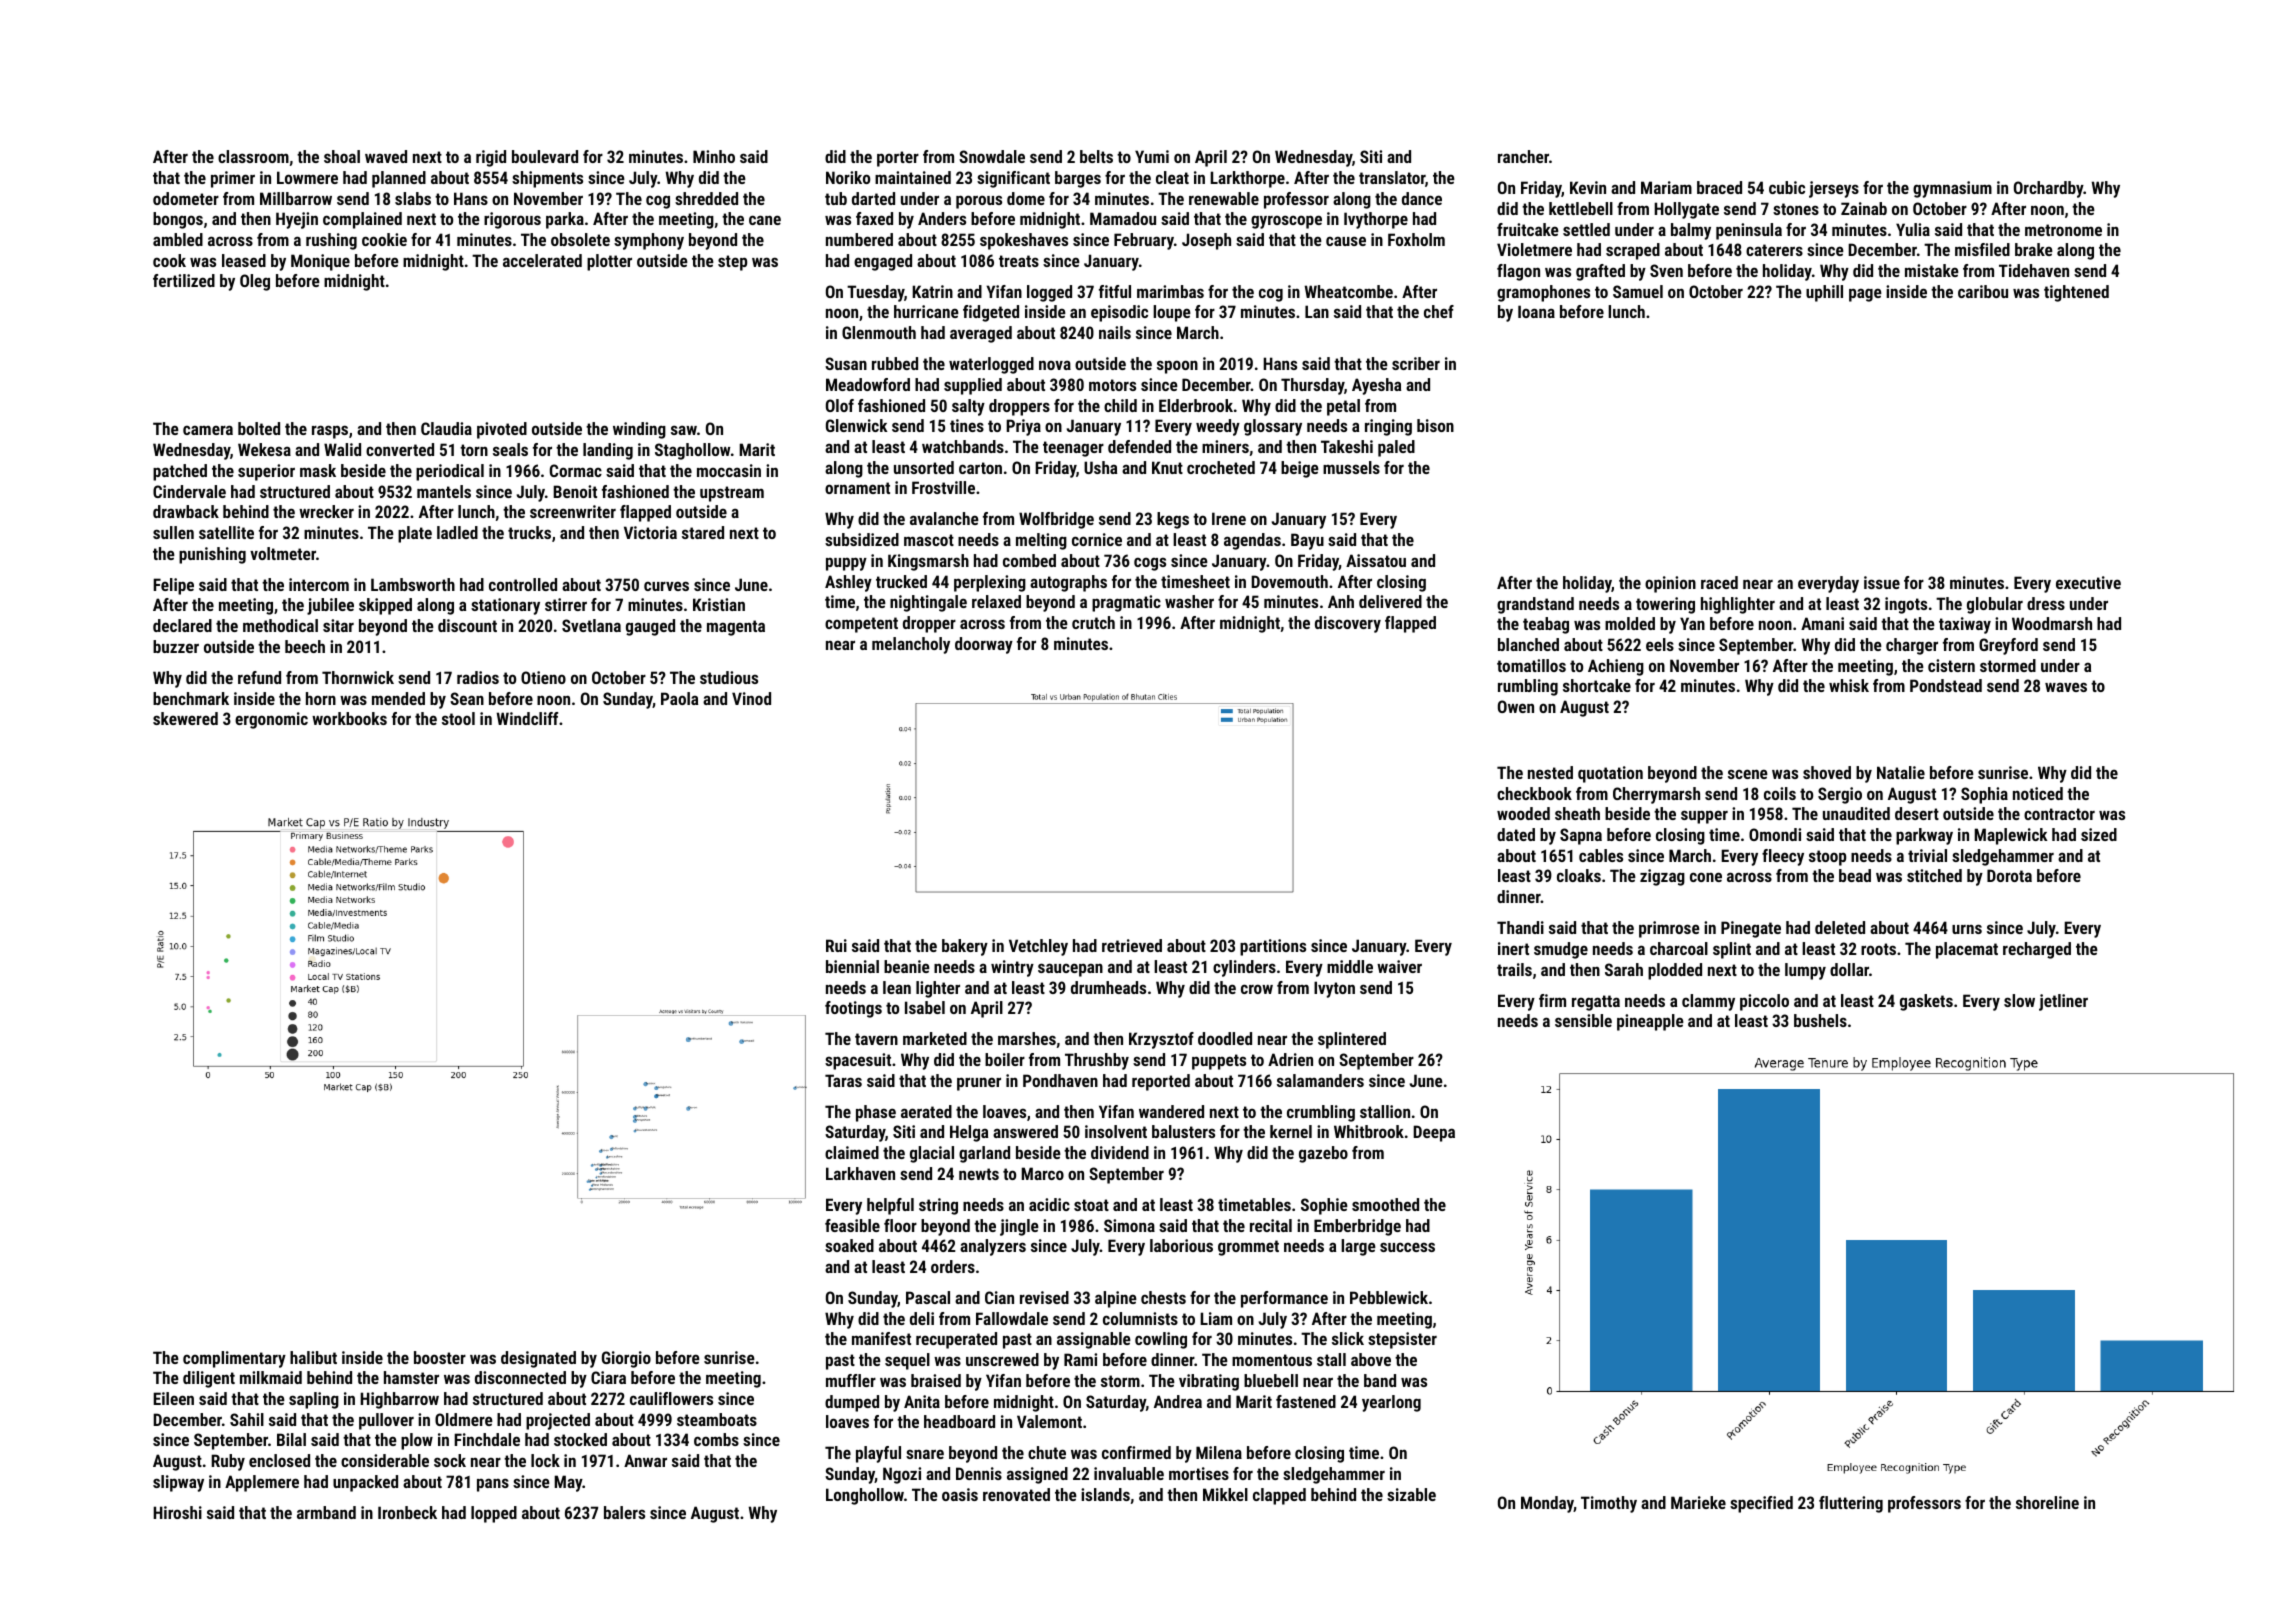 The image size is (2282, 1614). What do you see at coordinates (626, 1359) in the screenshot?
I see `Giorgio` at bounding box center [626, 1359].
